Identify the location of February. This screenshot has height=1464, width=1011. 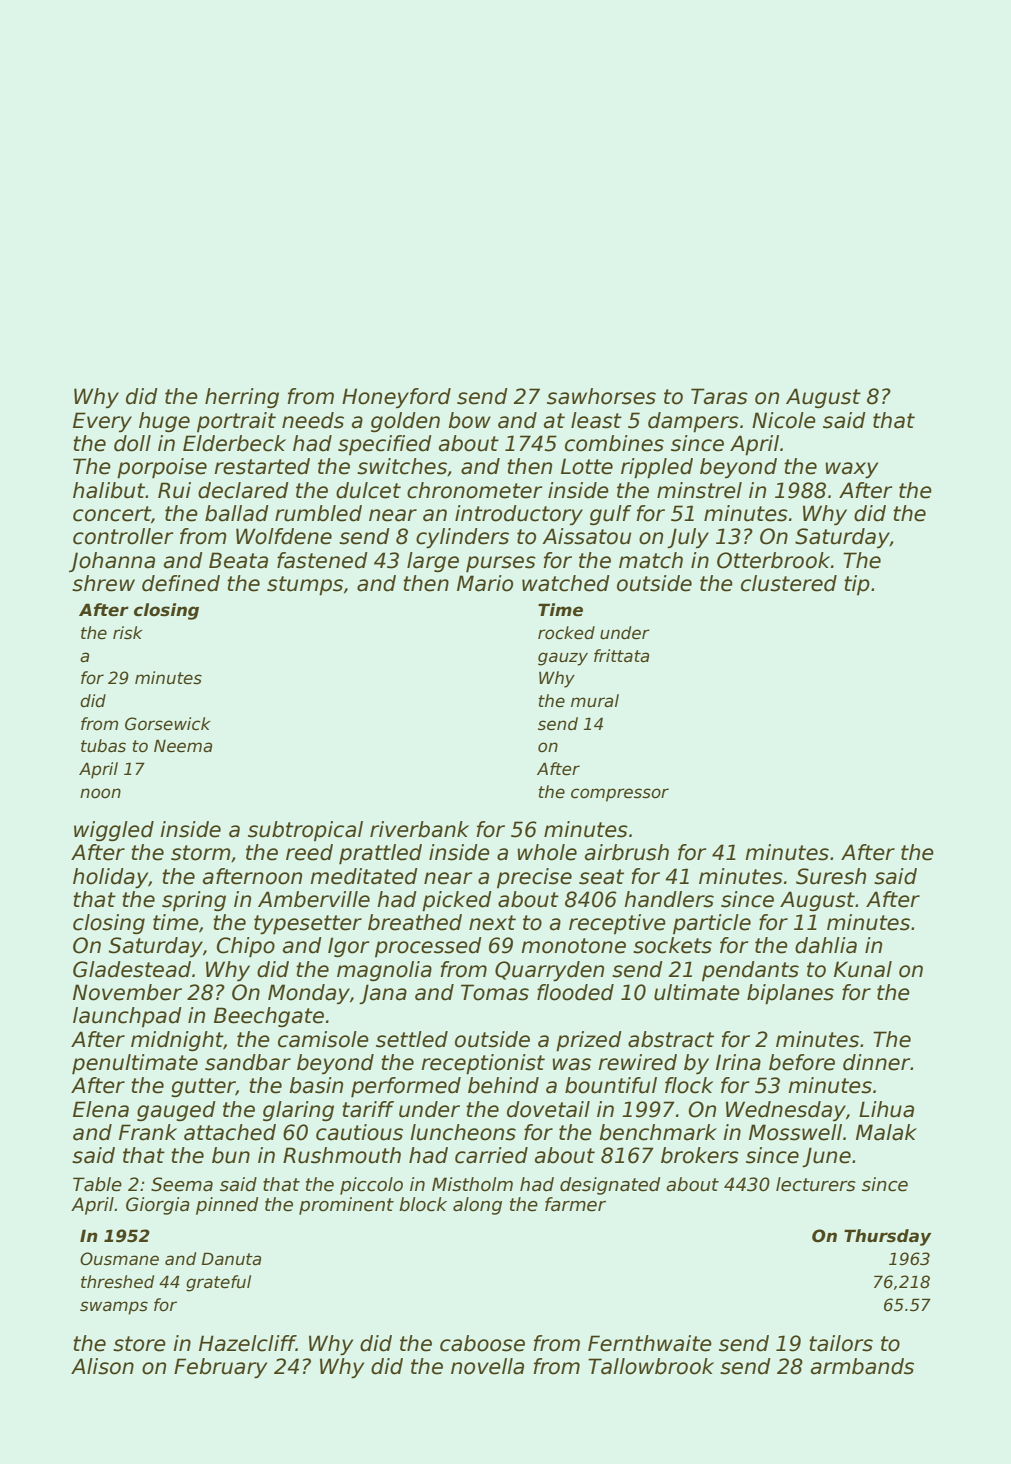
(220, 1368).
